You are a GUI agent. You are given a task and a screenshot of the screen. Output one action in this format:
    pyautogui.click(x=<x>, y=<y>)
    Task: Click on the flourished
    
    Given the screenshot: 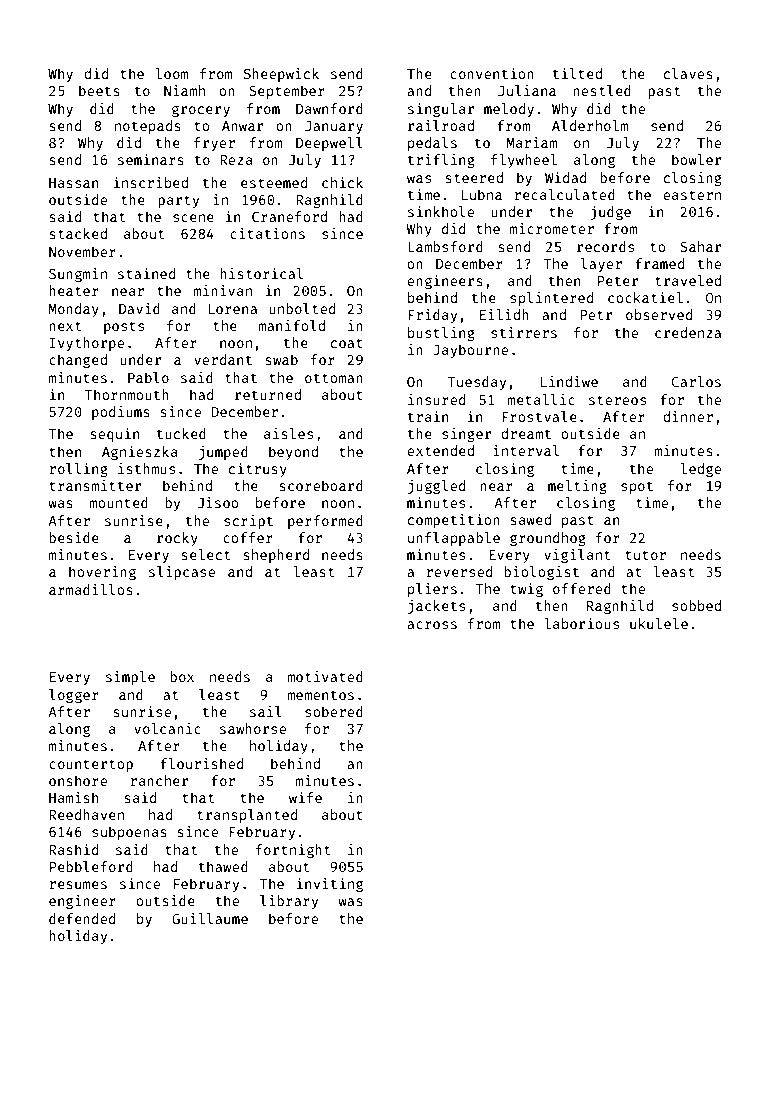 What is the action you would take?
    pyautogui.click(x=201, y=763)
